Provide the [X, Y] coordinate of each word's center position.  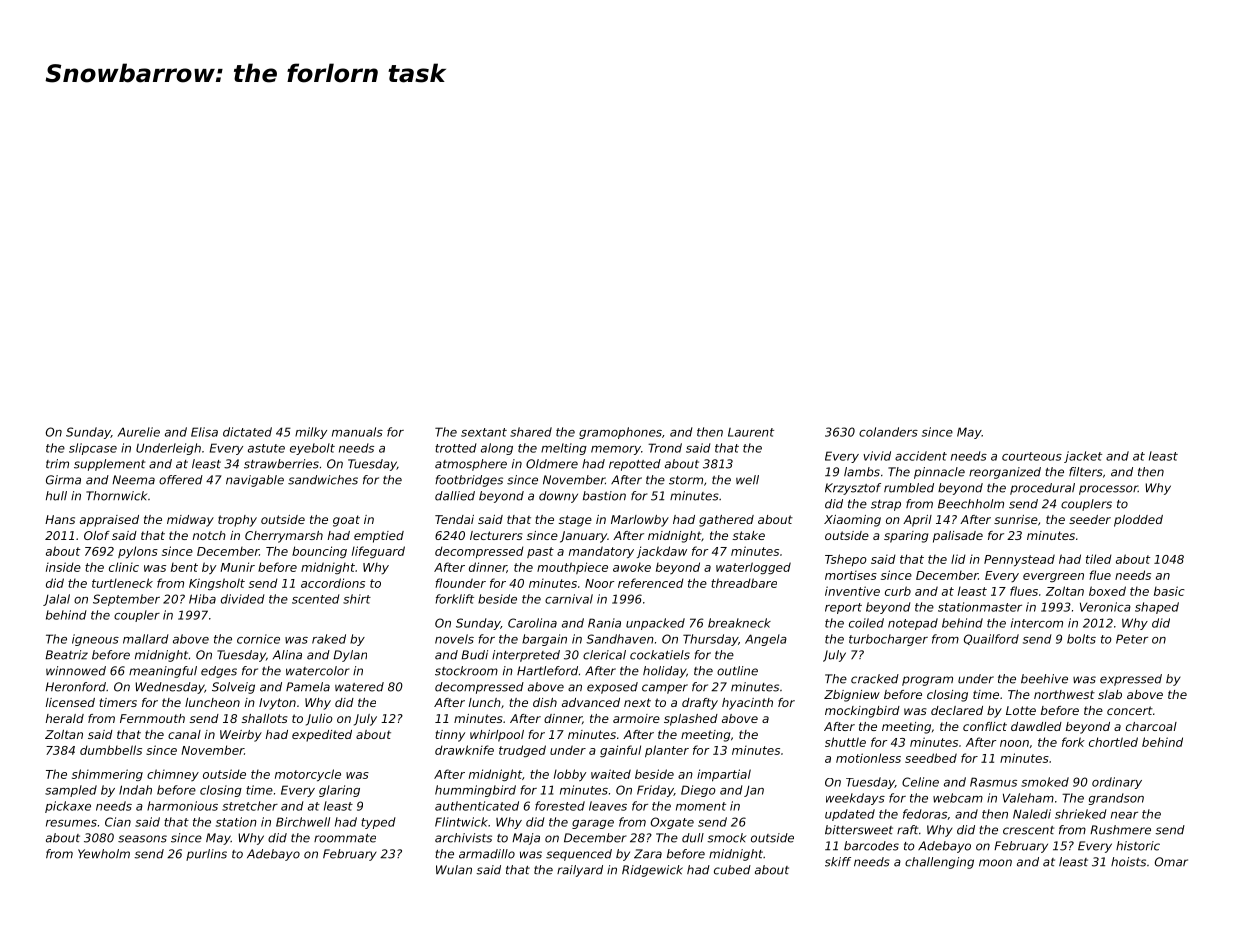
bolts [1081, 639]
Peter [1132, 639]
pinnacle [939, 473]
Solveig [233, 688]
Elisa [204, 432]
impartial [724, 775]
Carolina [532, 623]
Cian [118, 822]
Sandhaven [620, 639]
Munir [237, 567]
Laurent [751, 432]
